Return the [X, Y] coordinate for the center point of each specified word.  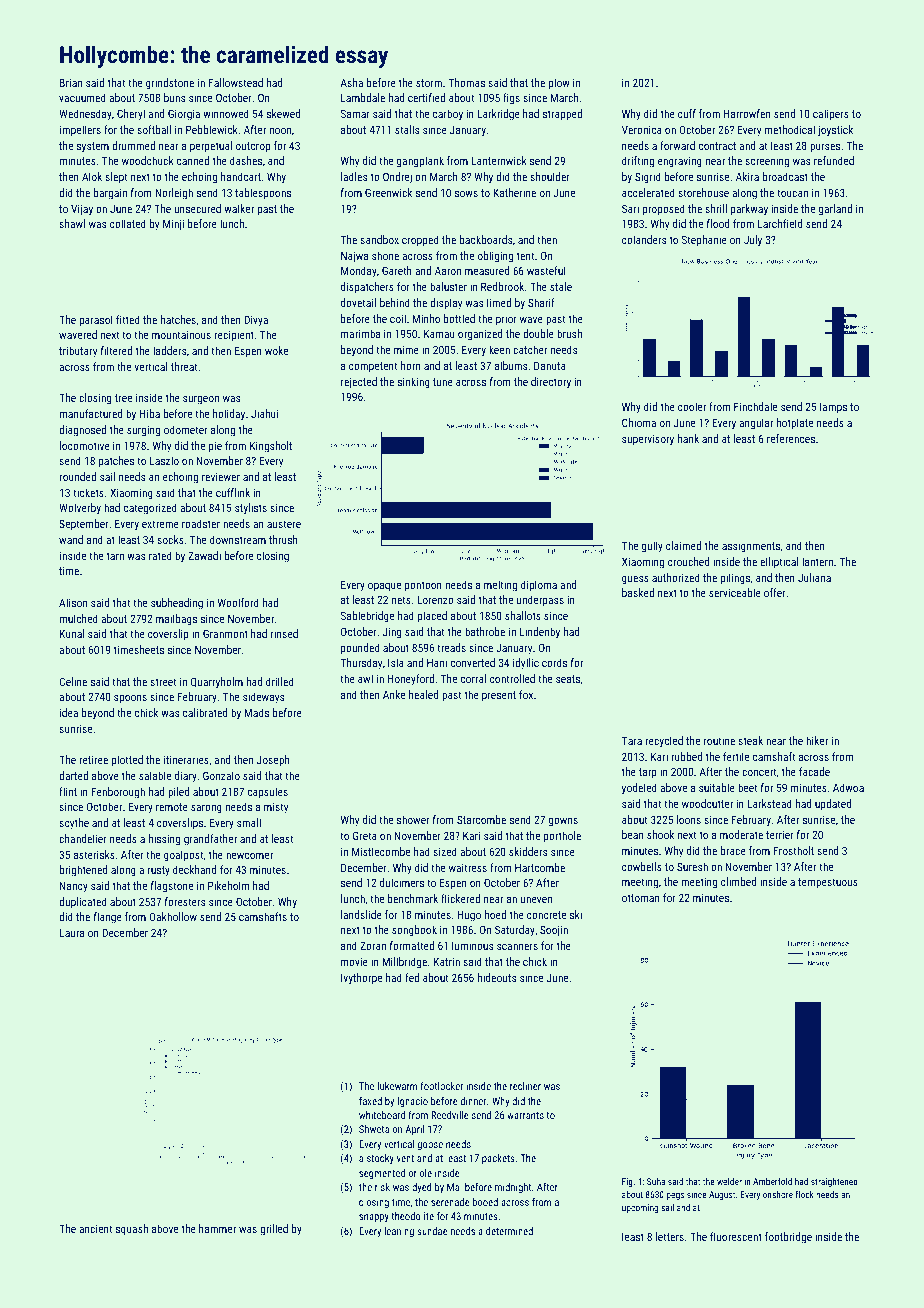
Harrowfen [747, 113]
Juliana [814, 577]
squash [132, 1229]
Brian [71, 82]
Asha [351, 82]
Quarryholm [217, 683]
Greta [365, 835]
